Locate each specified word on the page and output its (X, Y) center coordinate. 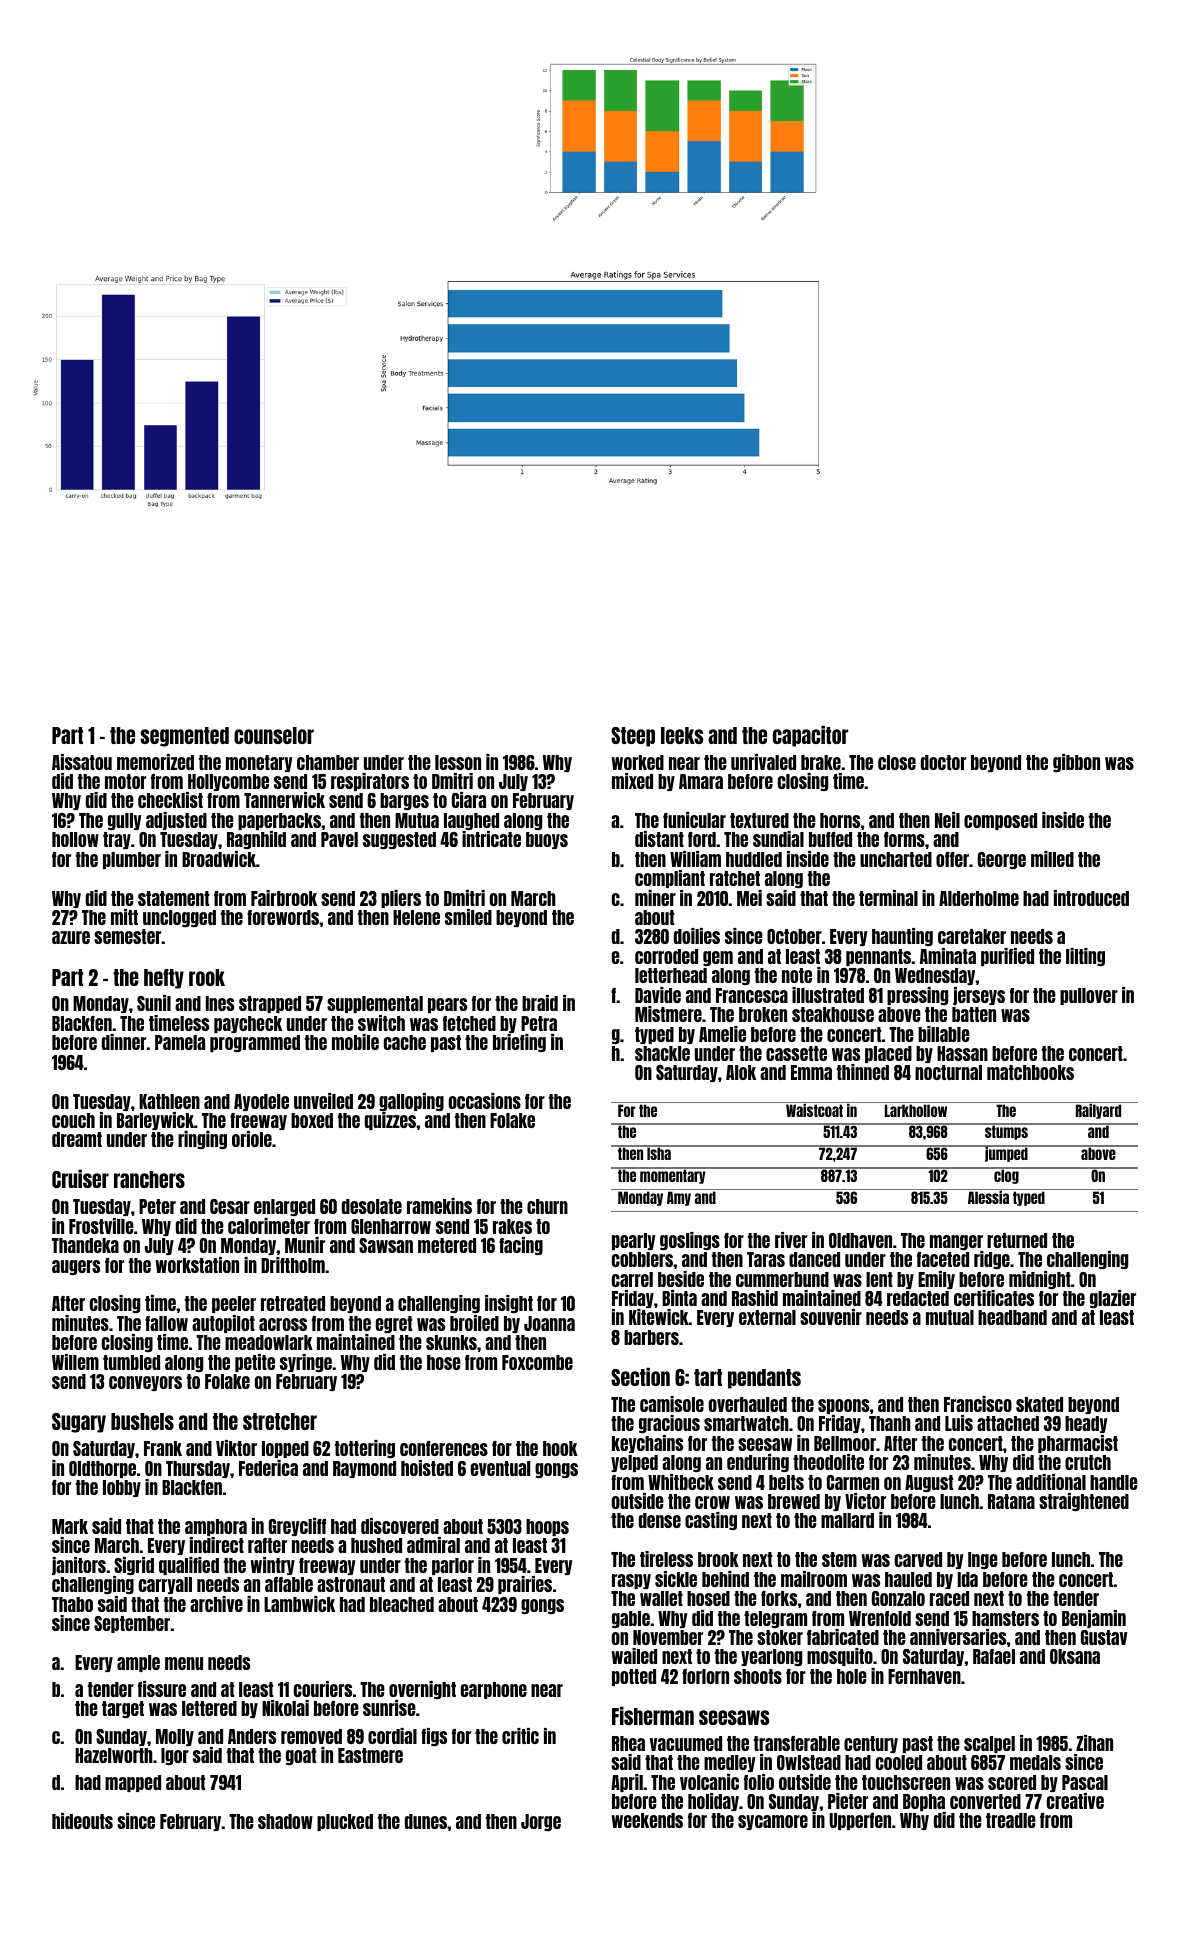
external (767, 1317)
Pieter (848, 1801)
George (1002, 860)
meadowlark (269, 1342)
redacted (918, 1298)
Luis (959, 1423)
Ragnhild (256, 840)
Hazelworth (114, 1755)
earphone (494, 1690)
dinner (124, 1042)
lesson (458, 762)
